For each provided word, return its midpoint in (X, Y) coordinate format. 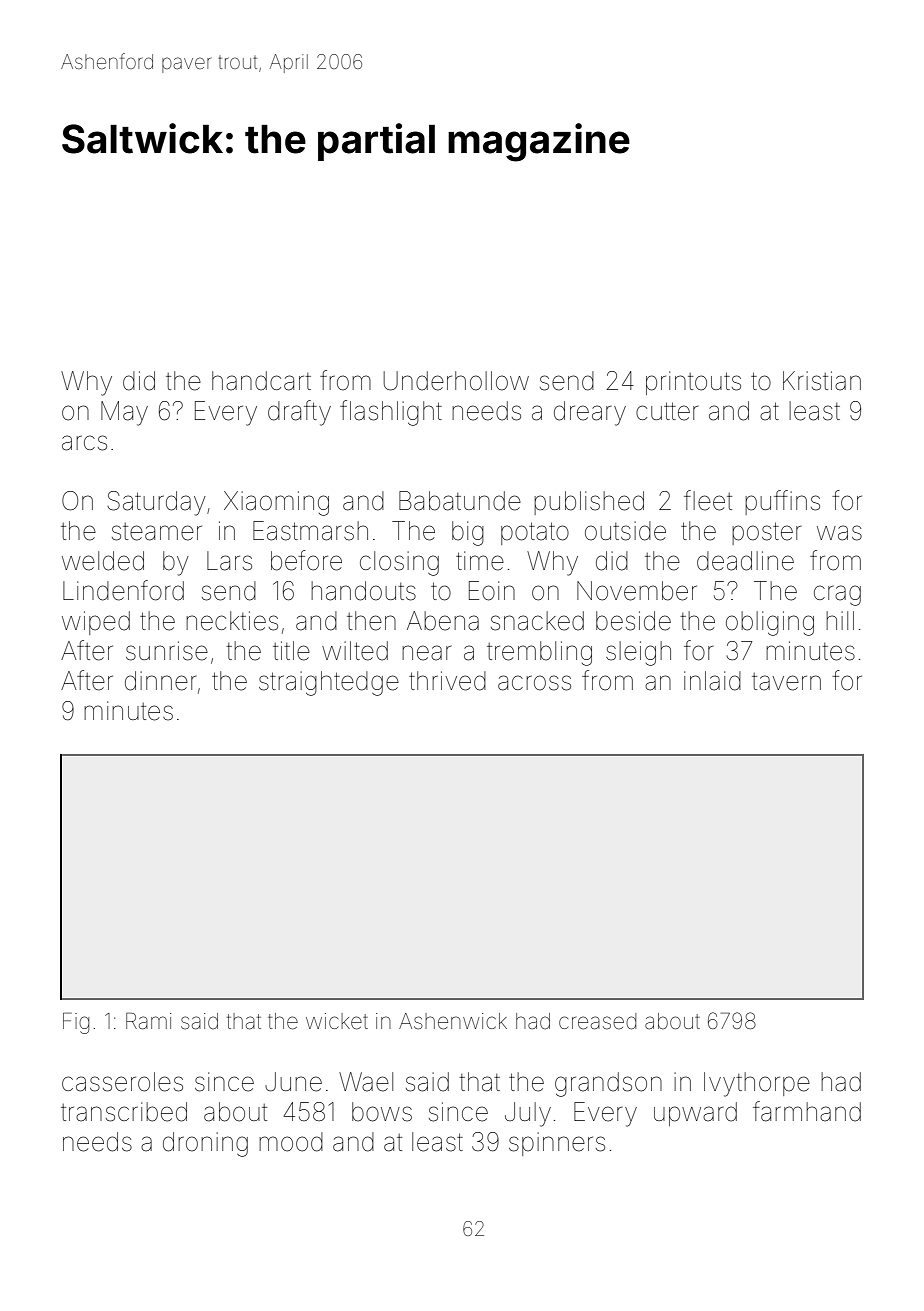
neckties (232, 621)
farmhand (807, 1111)
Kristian (822, 381)
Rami (148, 1021)
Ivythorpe (757, 1084)
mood (291, 1142)
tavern (786, 682)
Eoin (492, 591)
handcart (261, 381)
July (528, 1114)
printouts (693, 383)
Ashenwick (453, 1021)
